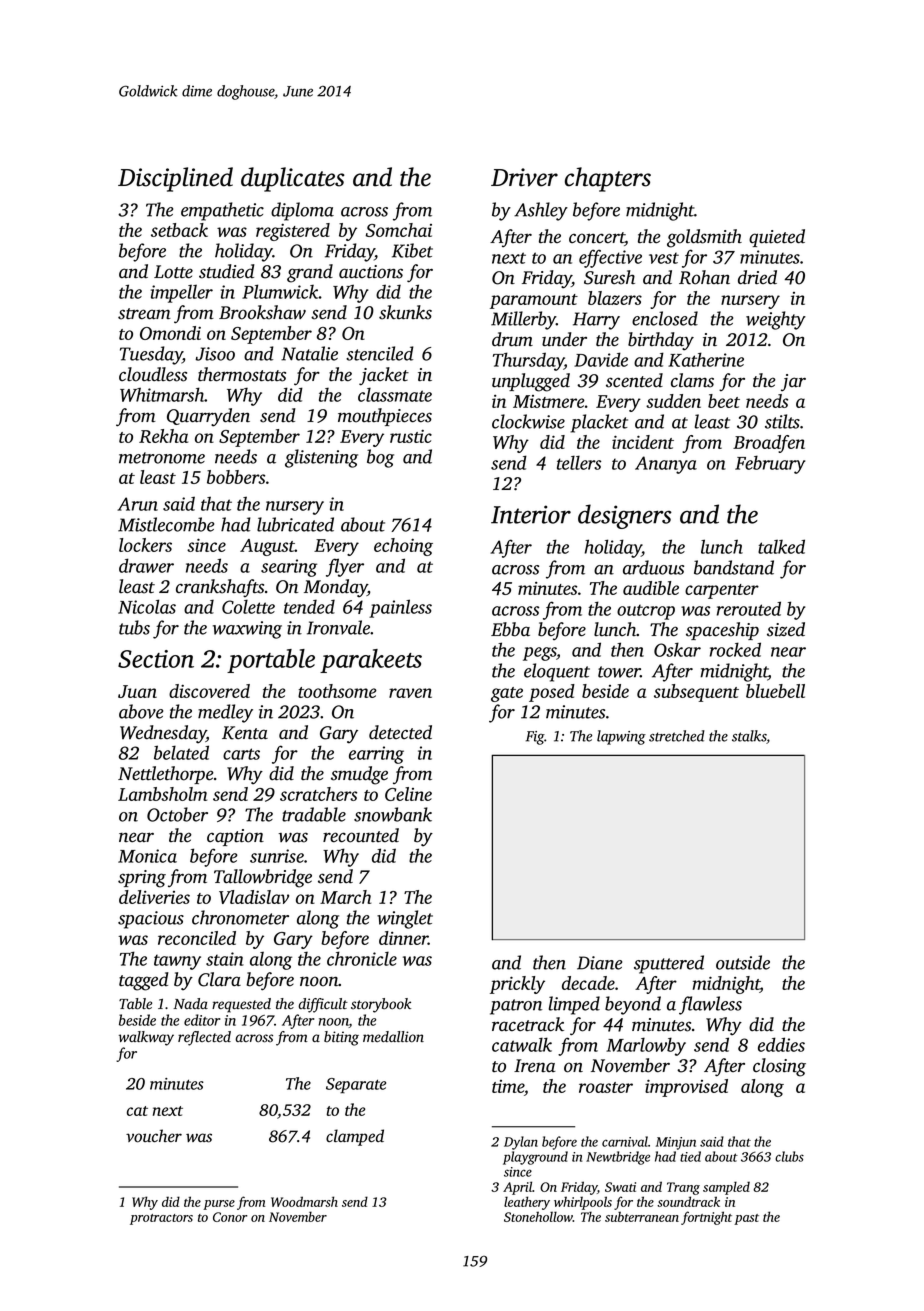 This image has height=1311, width=924. Describe the element at coordinates (608, 179) in the image. I see `chapters` at that location.
